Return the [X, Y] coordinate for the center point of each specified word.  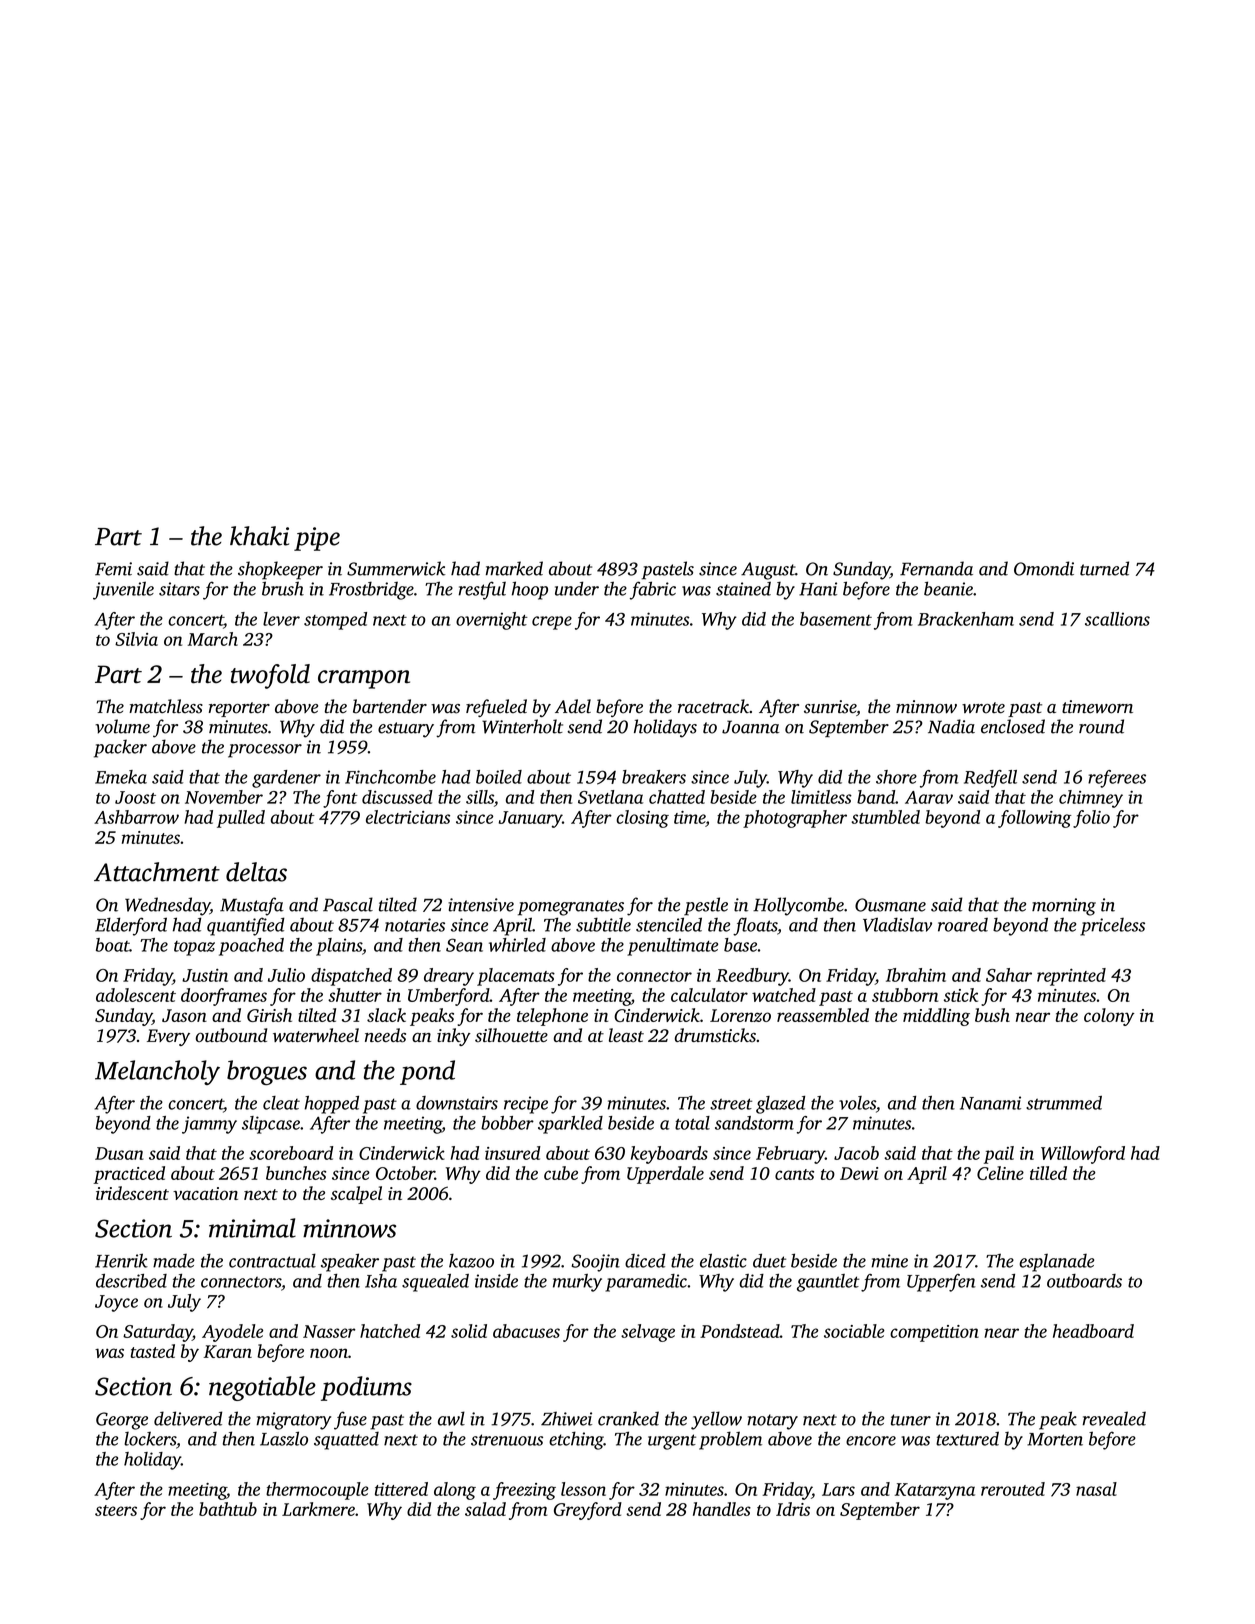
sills [480, 797]
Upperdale [665, 1175]
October [405, 1173]
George [122, 1421]
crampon [364, 679]
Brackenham [966, 619]
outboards [1084, 1281]
